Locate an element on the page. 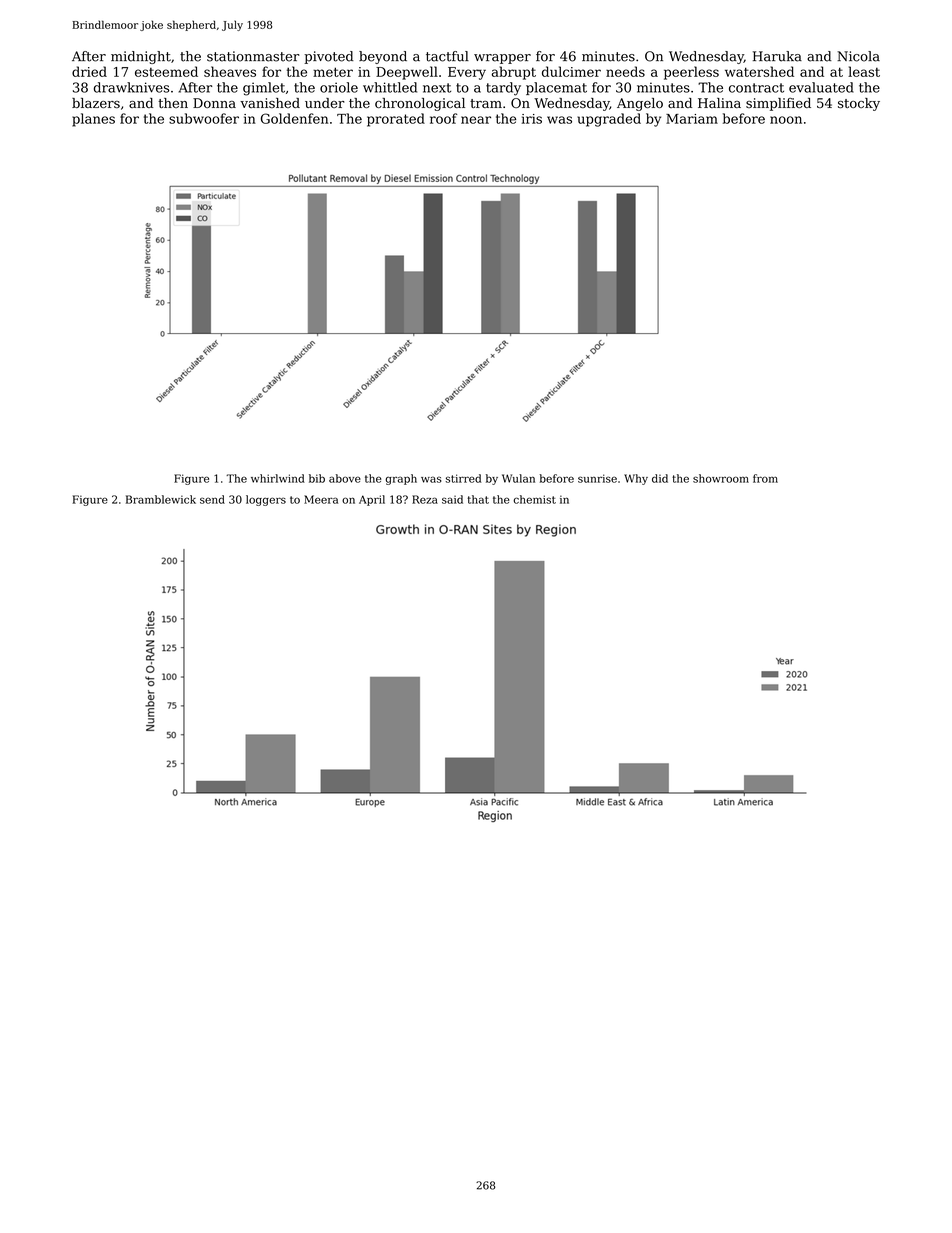 This document has width=952, height=1233. sunrise is located at coordinates (597, 478).
